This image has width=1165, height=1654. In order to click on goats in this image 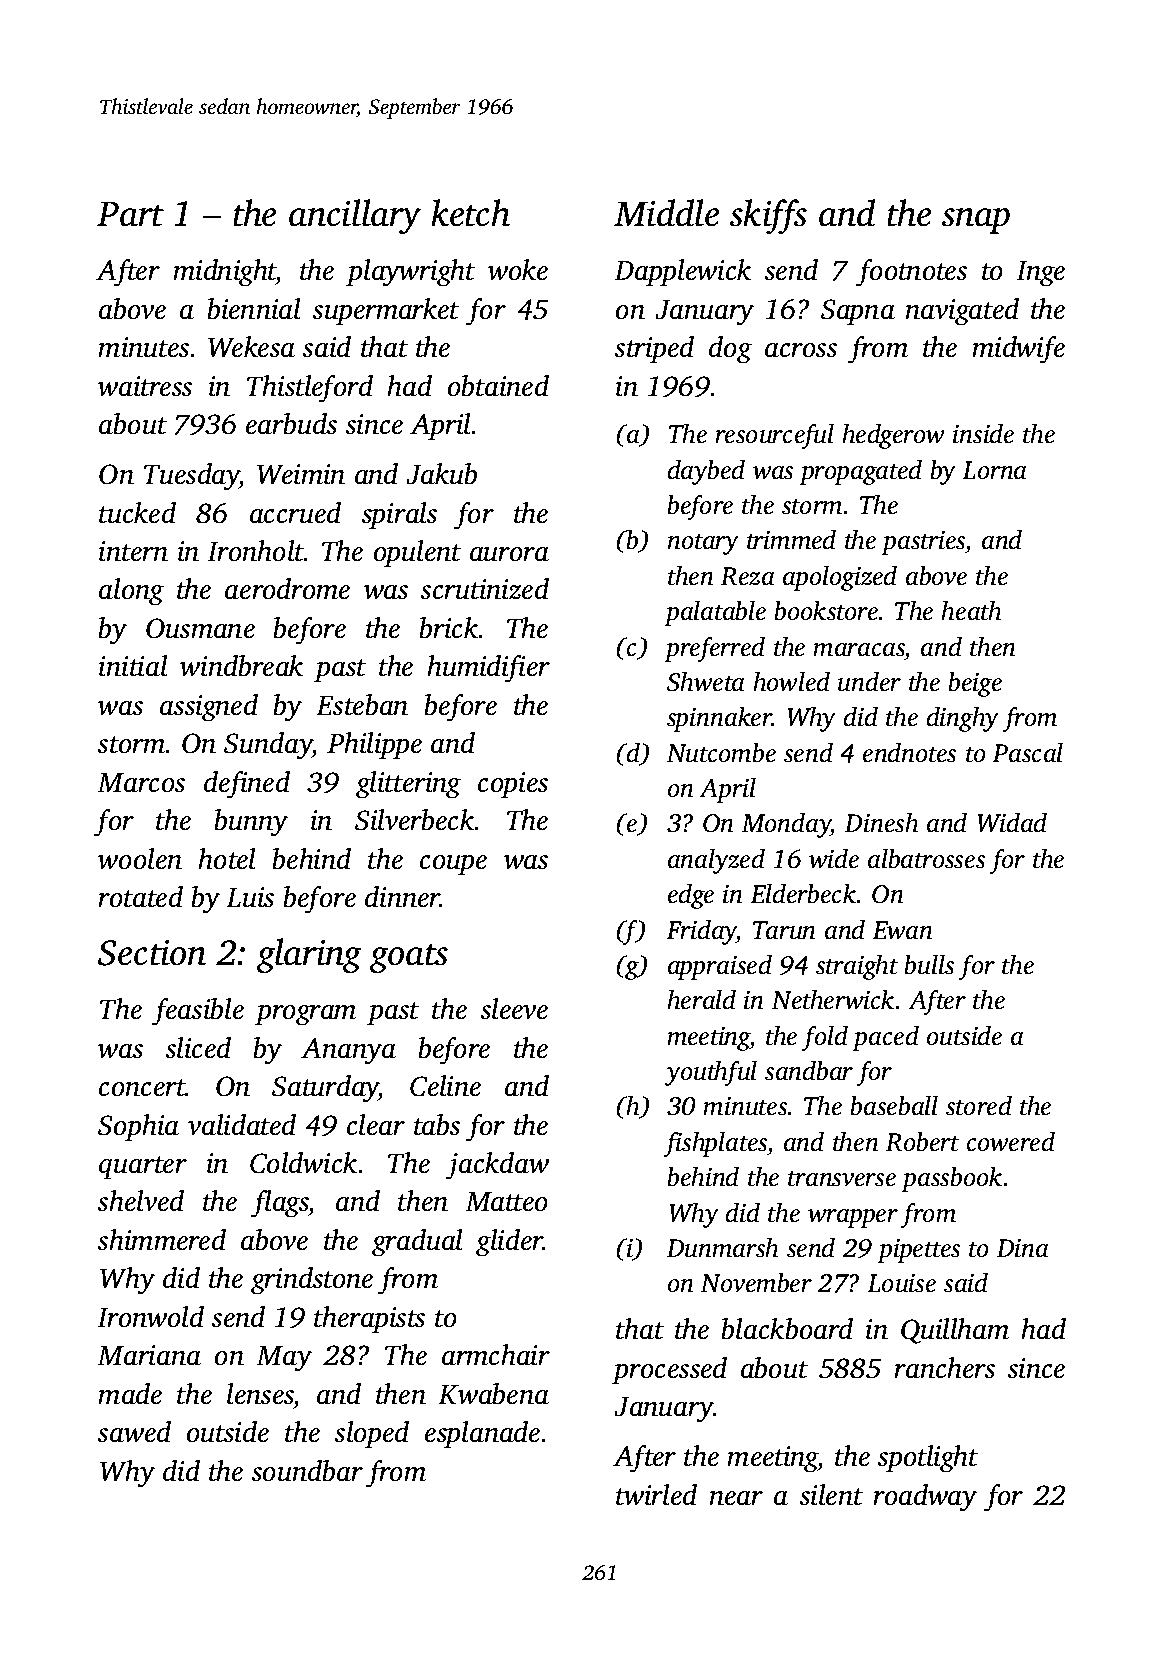, I will do `click(409, 959)`.
